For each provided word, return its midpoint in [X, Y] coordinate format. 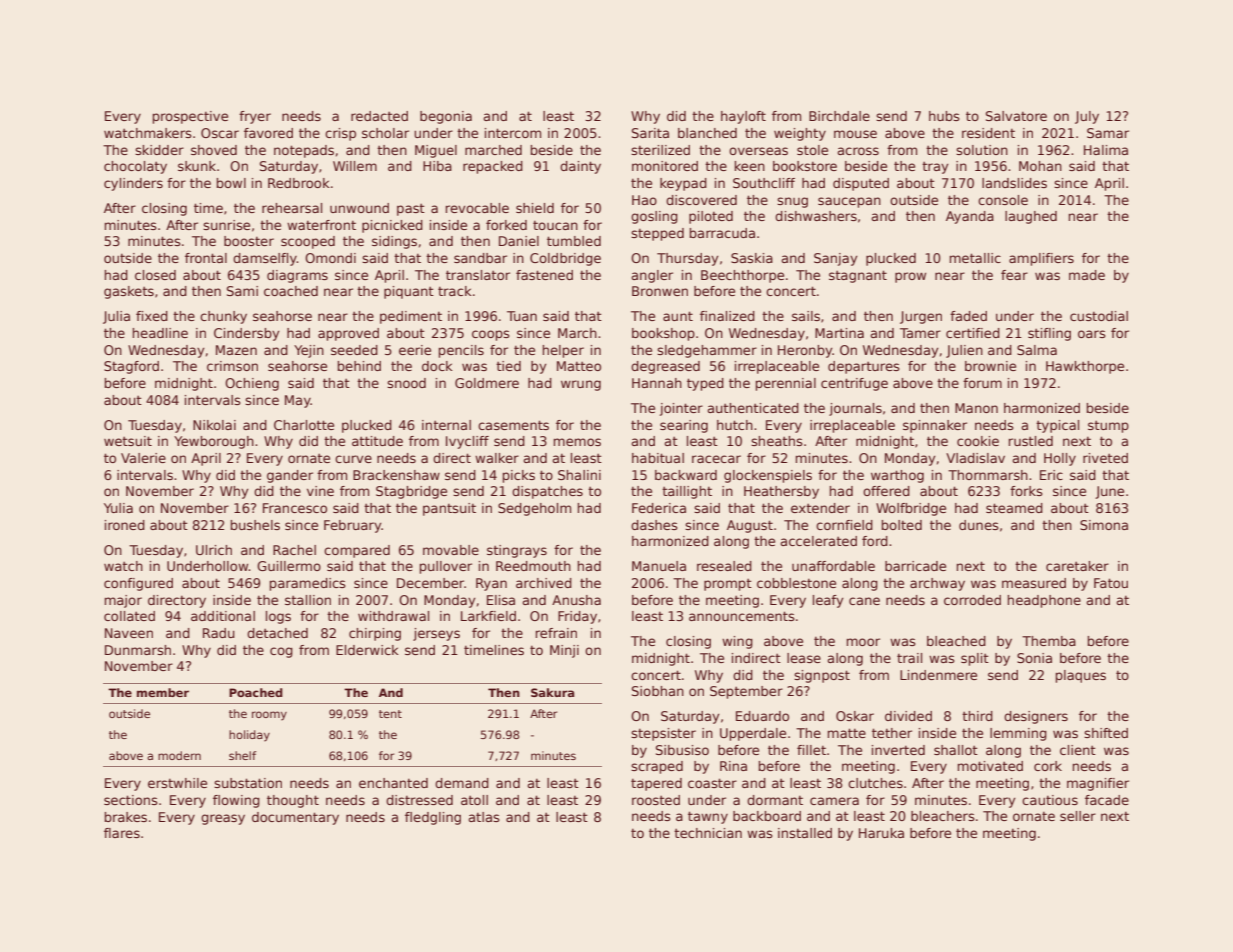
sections [131, 800]
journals [855, 409]
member [163, 692]
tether [892, 733]
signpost [822, 676]
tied [508, 366]
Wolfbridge [911, 509]
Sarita [650, 133]
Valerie [143, 458]
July [1087, 117]
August [750, 526]
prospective [190, 117]
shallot [956, 750]
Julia [116, 317]
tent [390, 714]
